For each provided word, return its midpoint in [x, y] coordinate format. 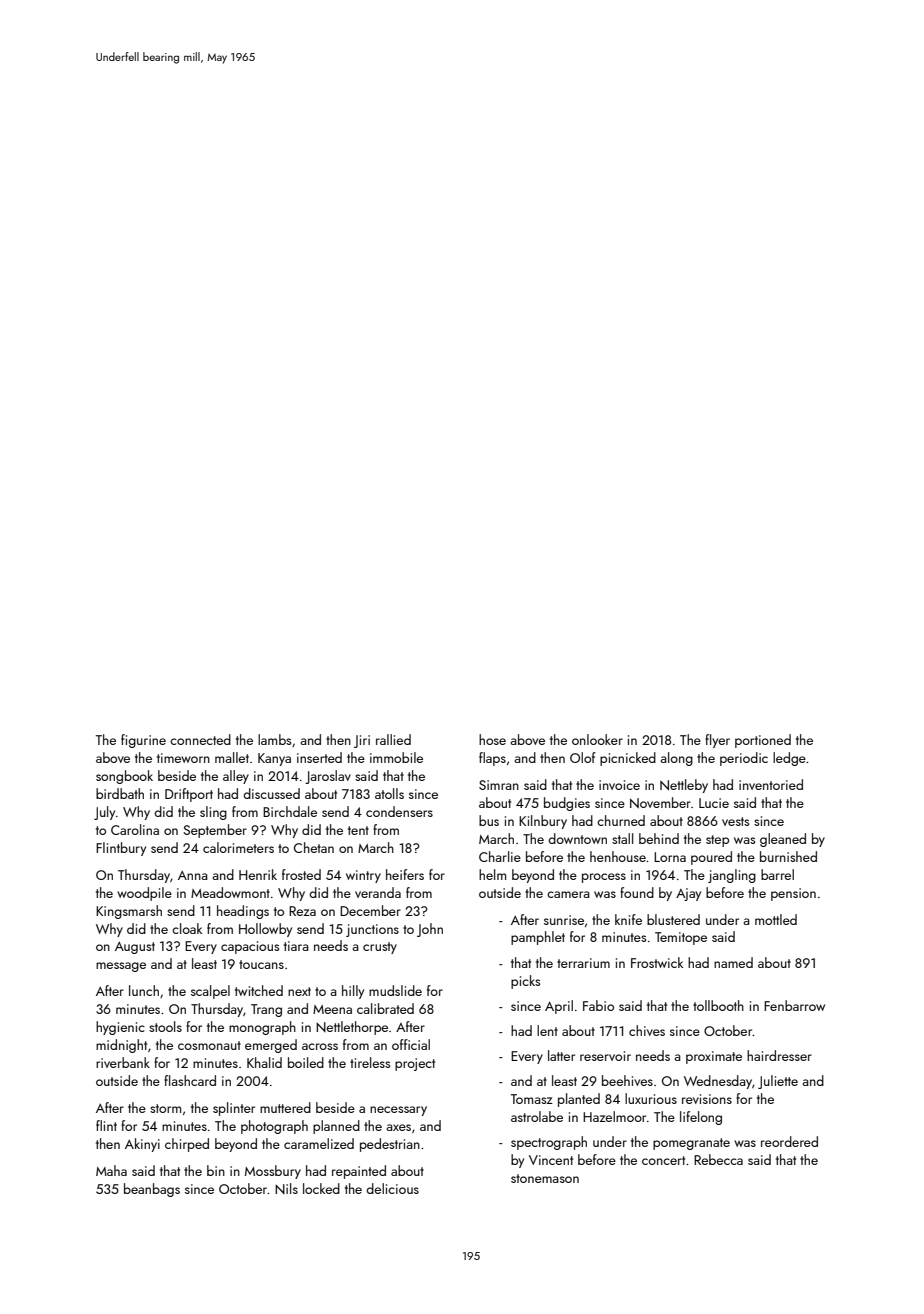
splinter [234, 1109]
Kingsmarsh [129, 912]
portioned [763, 741]
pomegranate [691, 1144]
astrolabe [537, 1116]
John [430, 930]
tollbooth [718, 1005]
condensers [399, 811]
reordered [789, 1141]
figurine [143, 741]
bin [216, 1170]
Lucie [714, 803]
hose [492, 739]
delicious [392, 1188]
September [215, 831]
